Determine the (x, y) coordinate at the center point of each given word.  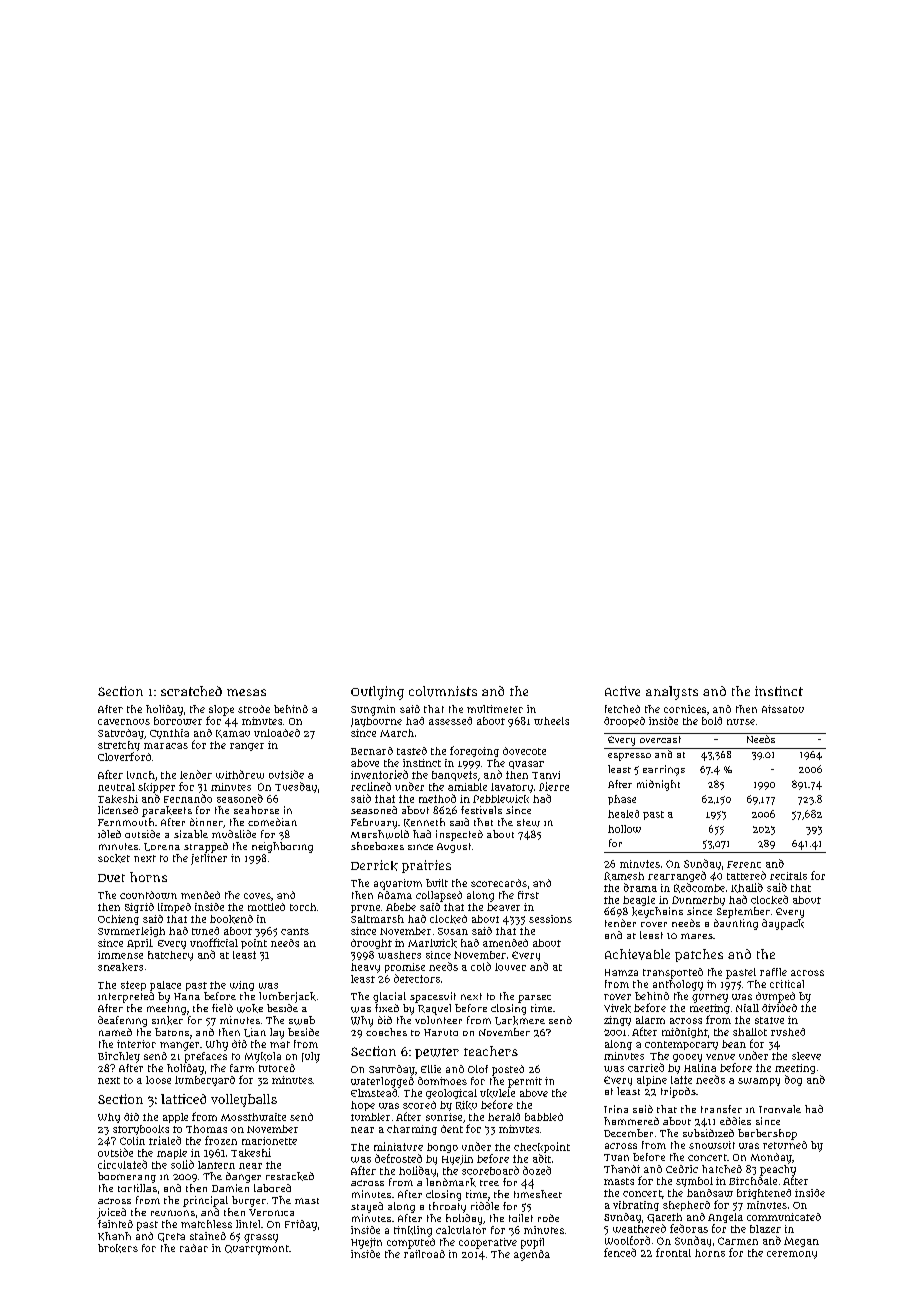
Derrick (374, 865)
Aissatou (783, 709)
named (115, 1032)
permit (525, 1082)
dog (793, 1080)
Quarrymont (257, 1250)
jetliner (209, 859)
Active (622, 691)
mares (697, 936)
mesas (246, 692)
